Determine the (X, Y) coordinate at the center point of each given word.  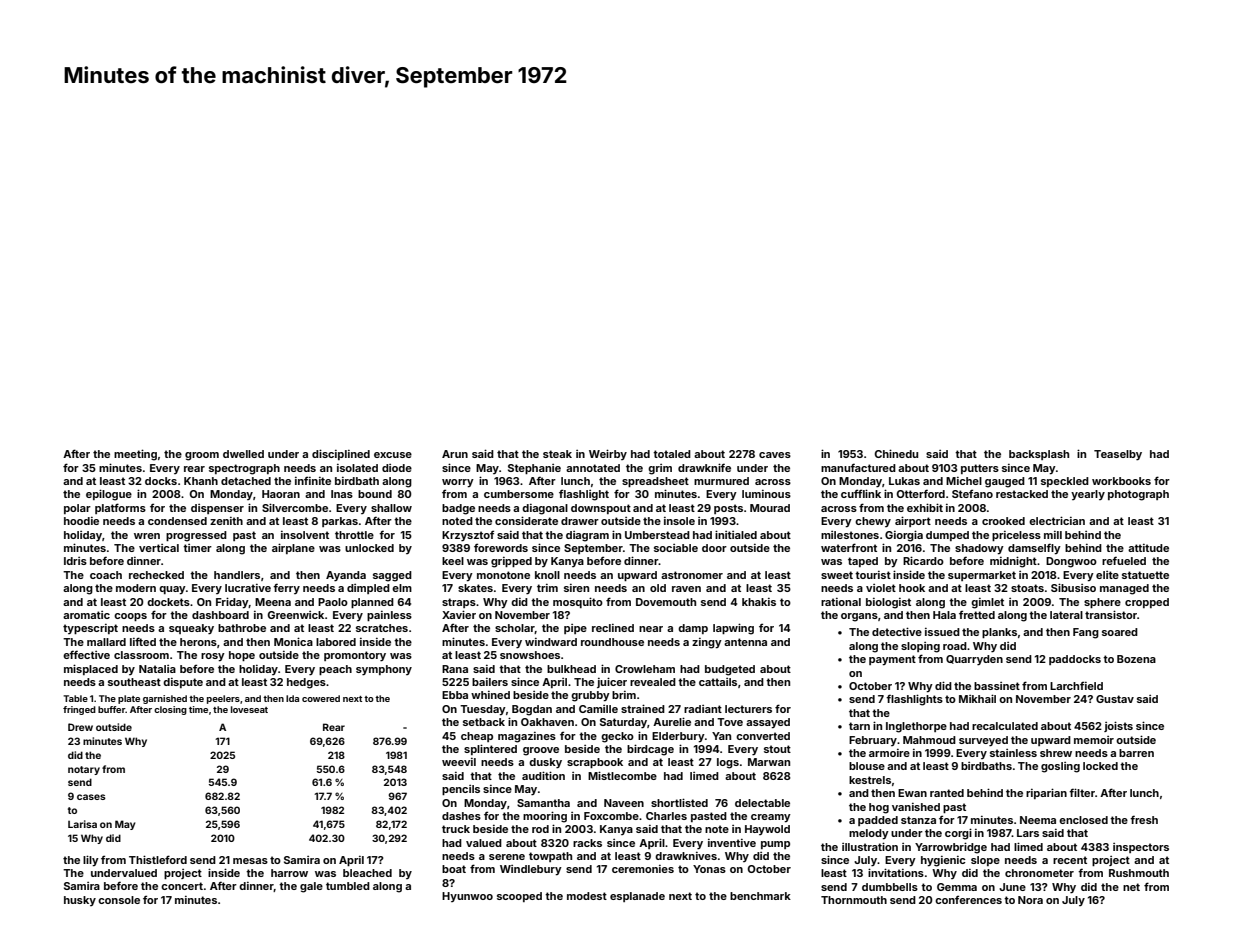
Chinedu (896, 453)
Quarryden (974, 660)
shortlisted (679, 802)
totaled (672, 454)
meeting (135, 455)
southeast (134, 682)
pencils (461, 790)
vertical (159, 548)
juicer (612, 682)
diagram (587, 536)
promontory (355, 656)
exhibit (925, 507)
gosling (1060, 767)
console (119, 900)
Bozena (1136, 659)
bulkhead (571, 669)
